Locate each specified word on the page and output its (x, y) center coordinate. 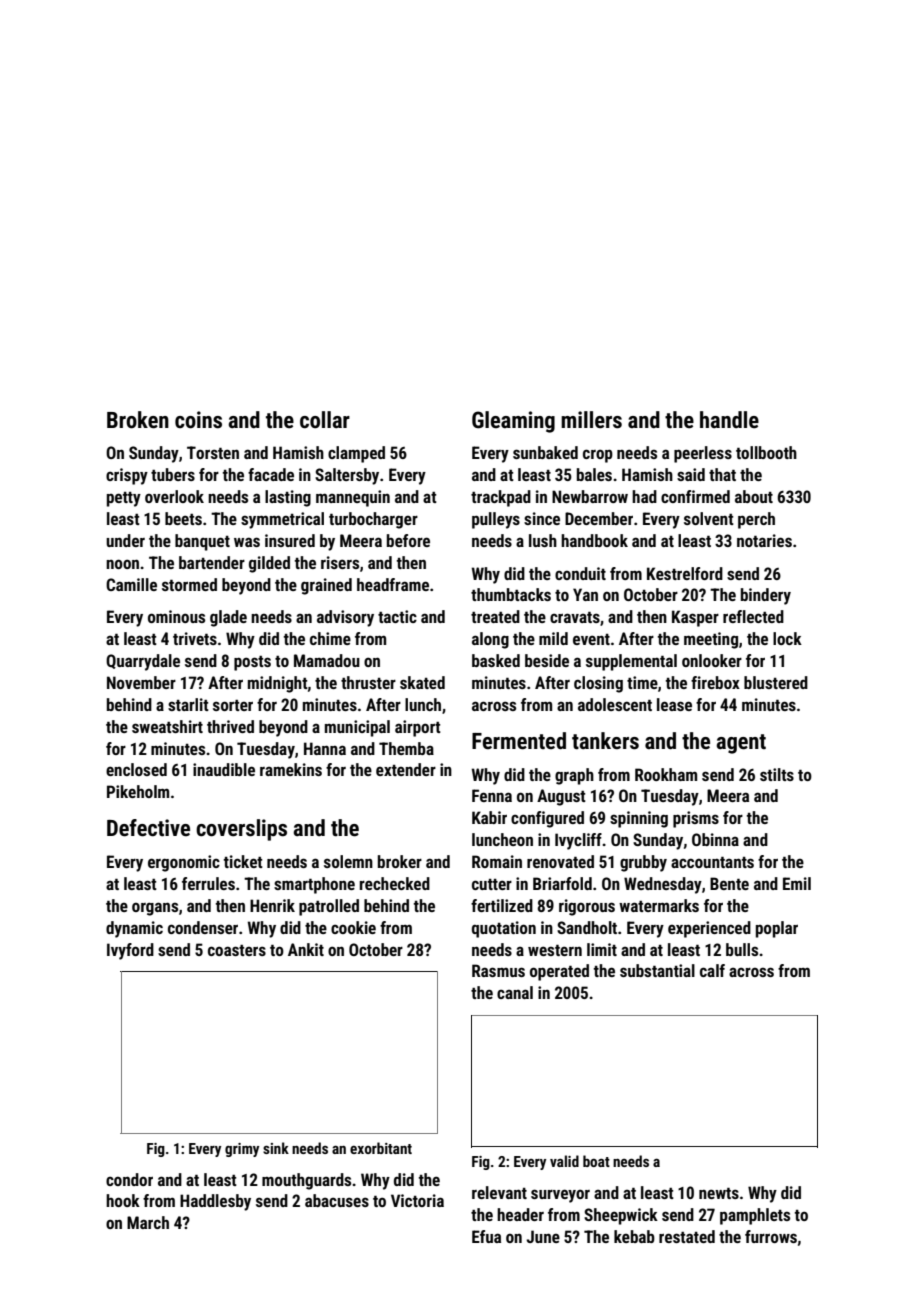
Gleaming (513, 422)
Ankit (306, 949)
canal (515, 992)
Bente (729, 883)
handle (729, 420)
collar (325, 420)
